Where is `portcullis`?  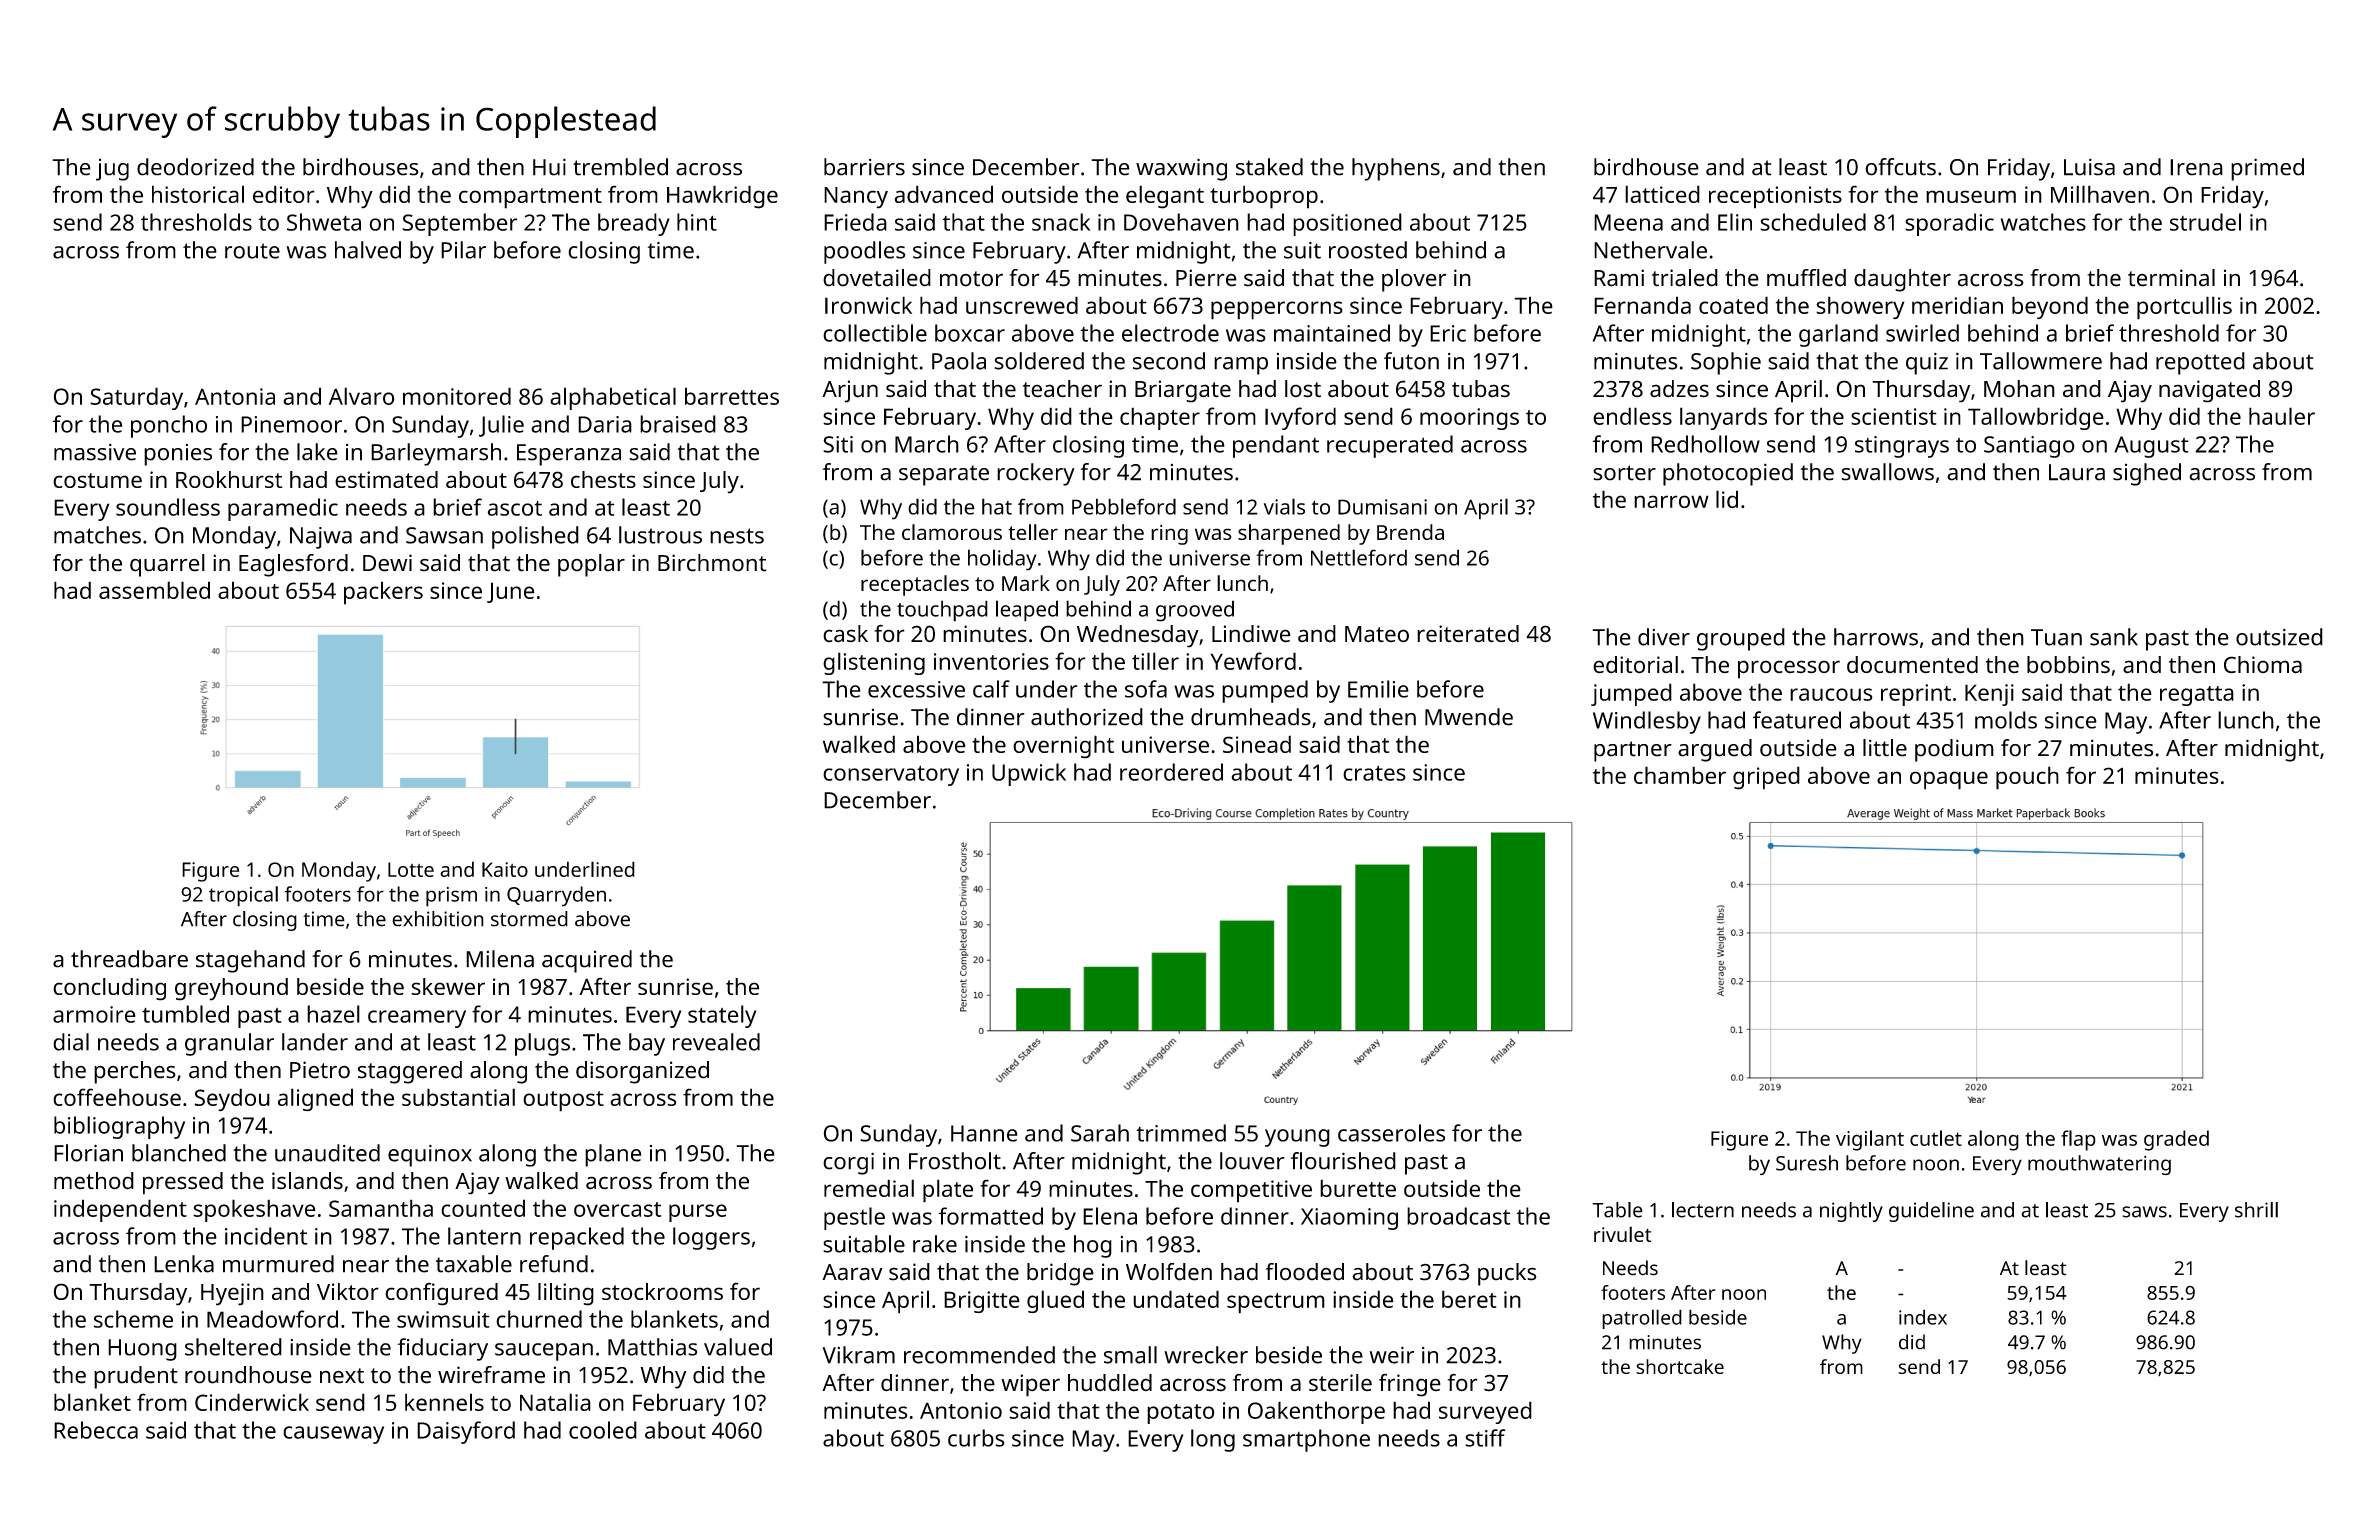 portcullis is located at coordinates (2184, 308).
